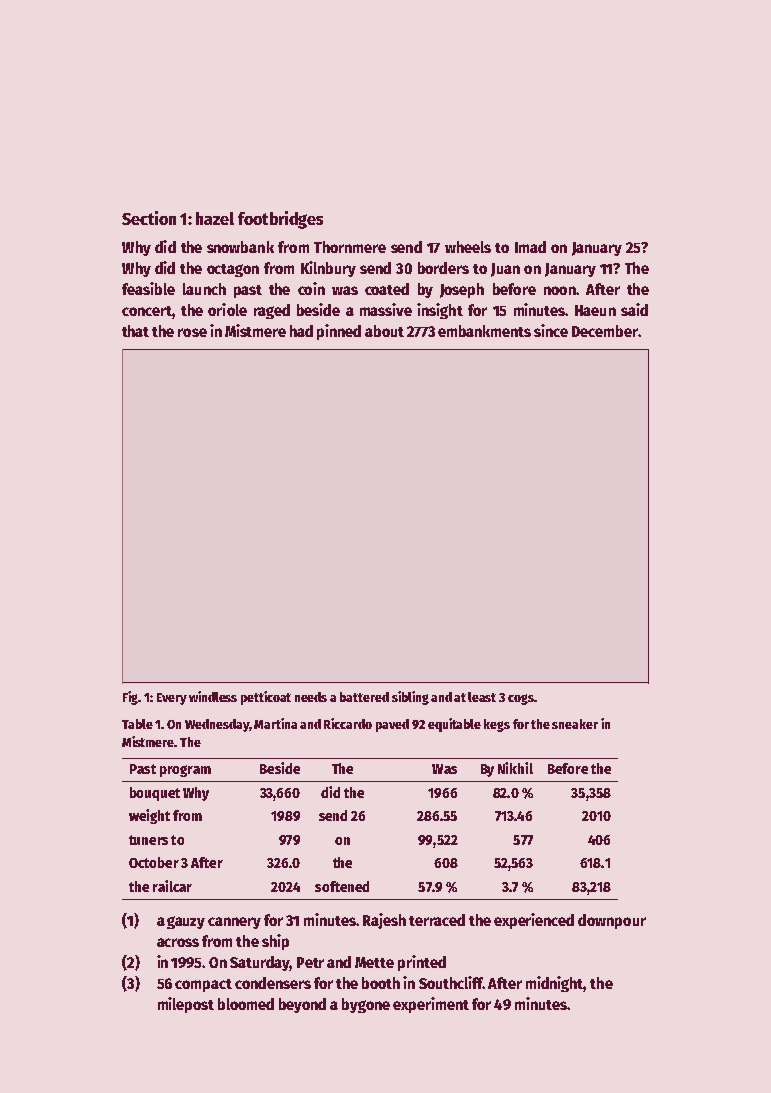 The image size is (771, 1093). I want to click on oriole, so click(227, 309).
